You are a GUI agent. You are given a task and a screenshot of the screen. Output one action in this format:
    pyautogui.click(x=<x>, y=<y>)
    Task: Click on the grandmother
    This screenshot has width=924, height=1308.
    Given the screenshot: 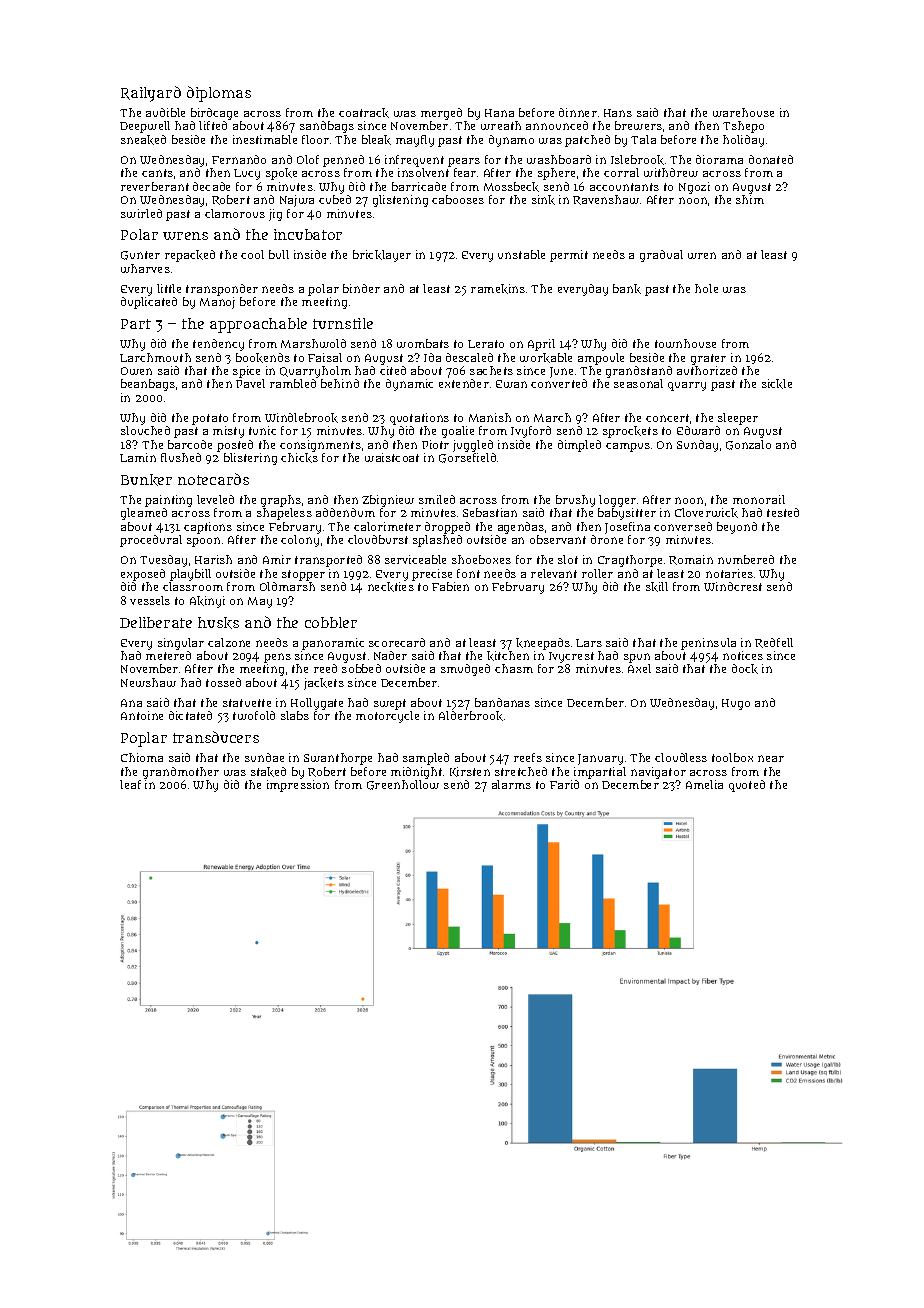 What is the action you would take?
    pyautogui.click(x=181, y=773)
